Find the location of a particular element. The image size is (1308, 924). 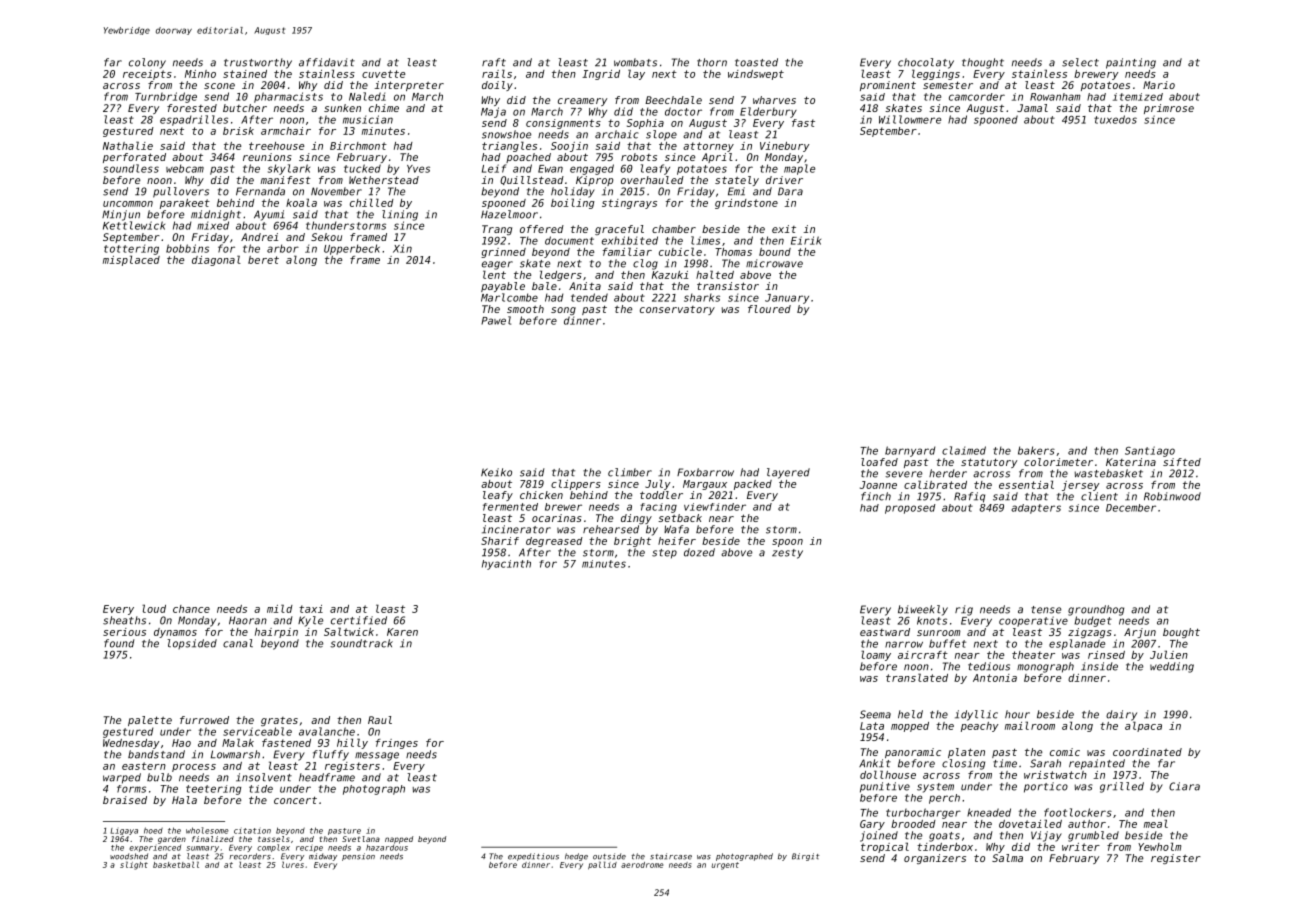

Ligaya is located at coordinates (124, 831).
